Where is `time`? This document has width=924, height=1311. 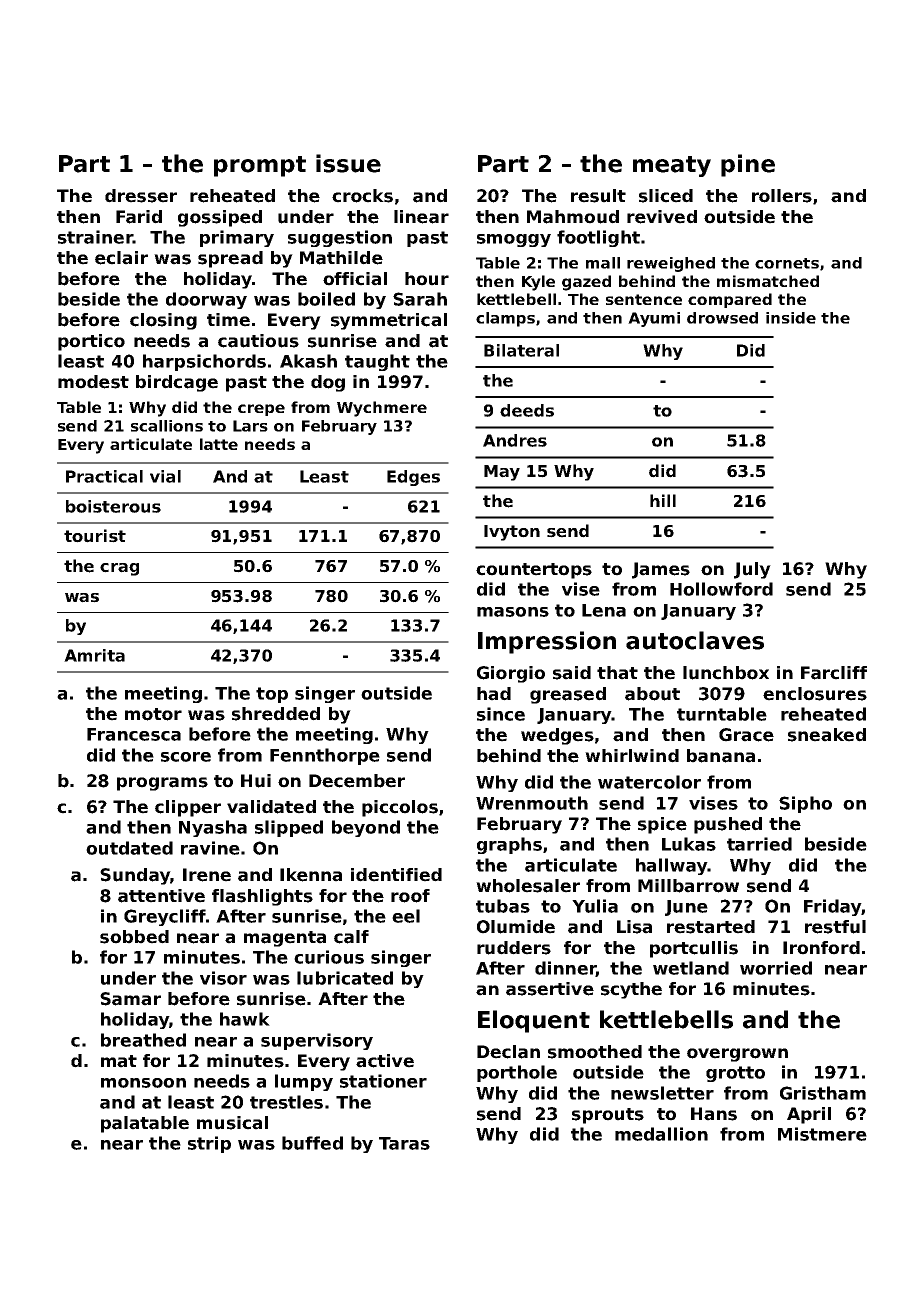
time is located at coordinates (228, 320).
